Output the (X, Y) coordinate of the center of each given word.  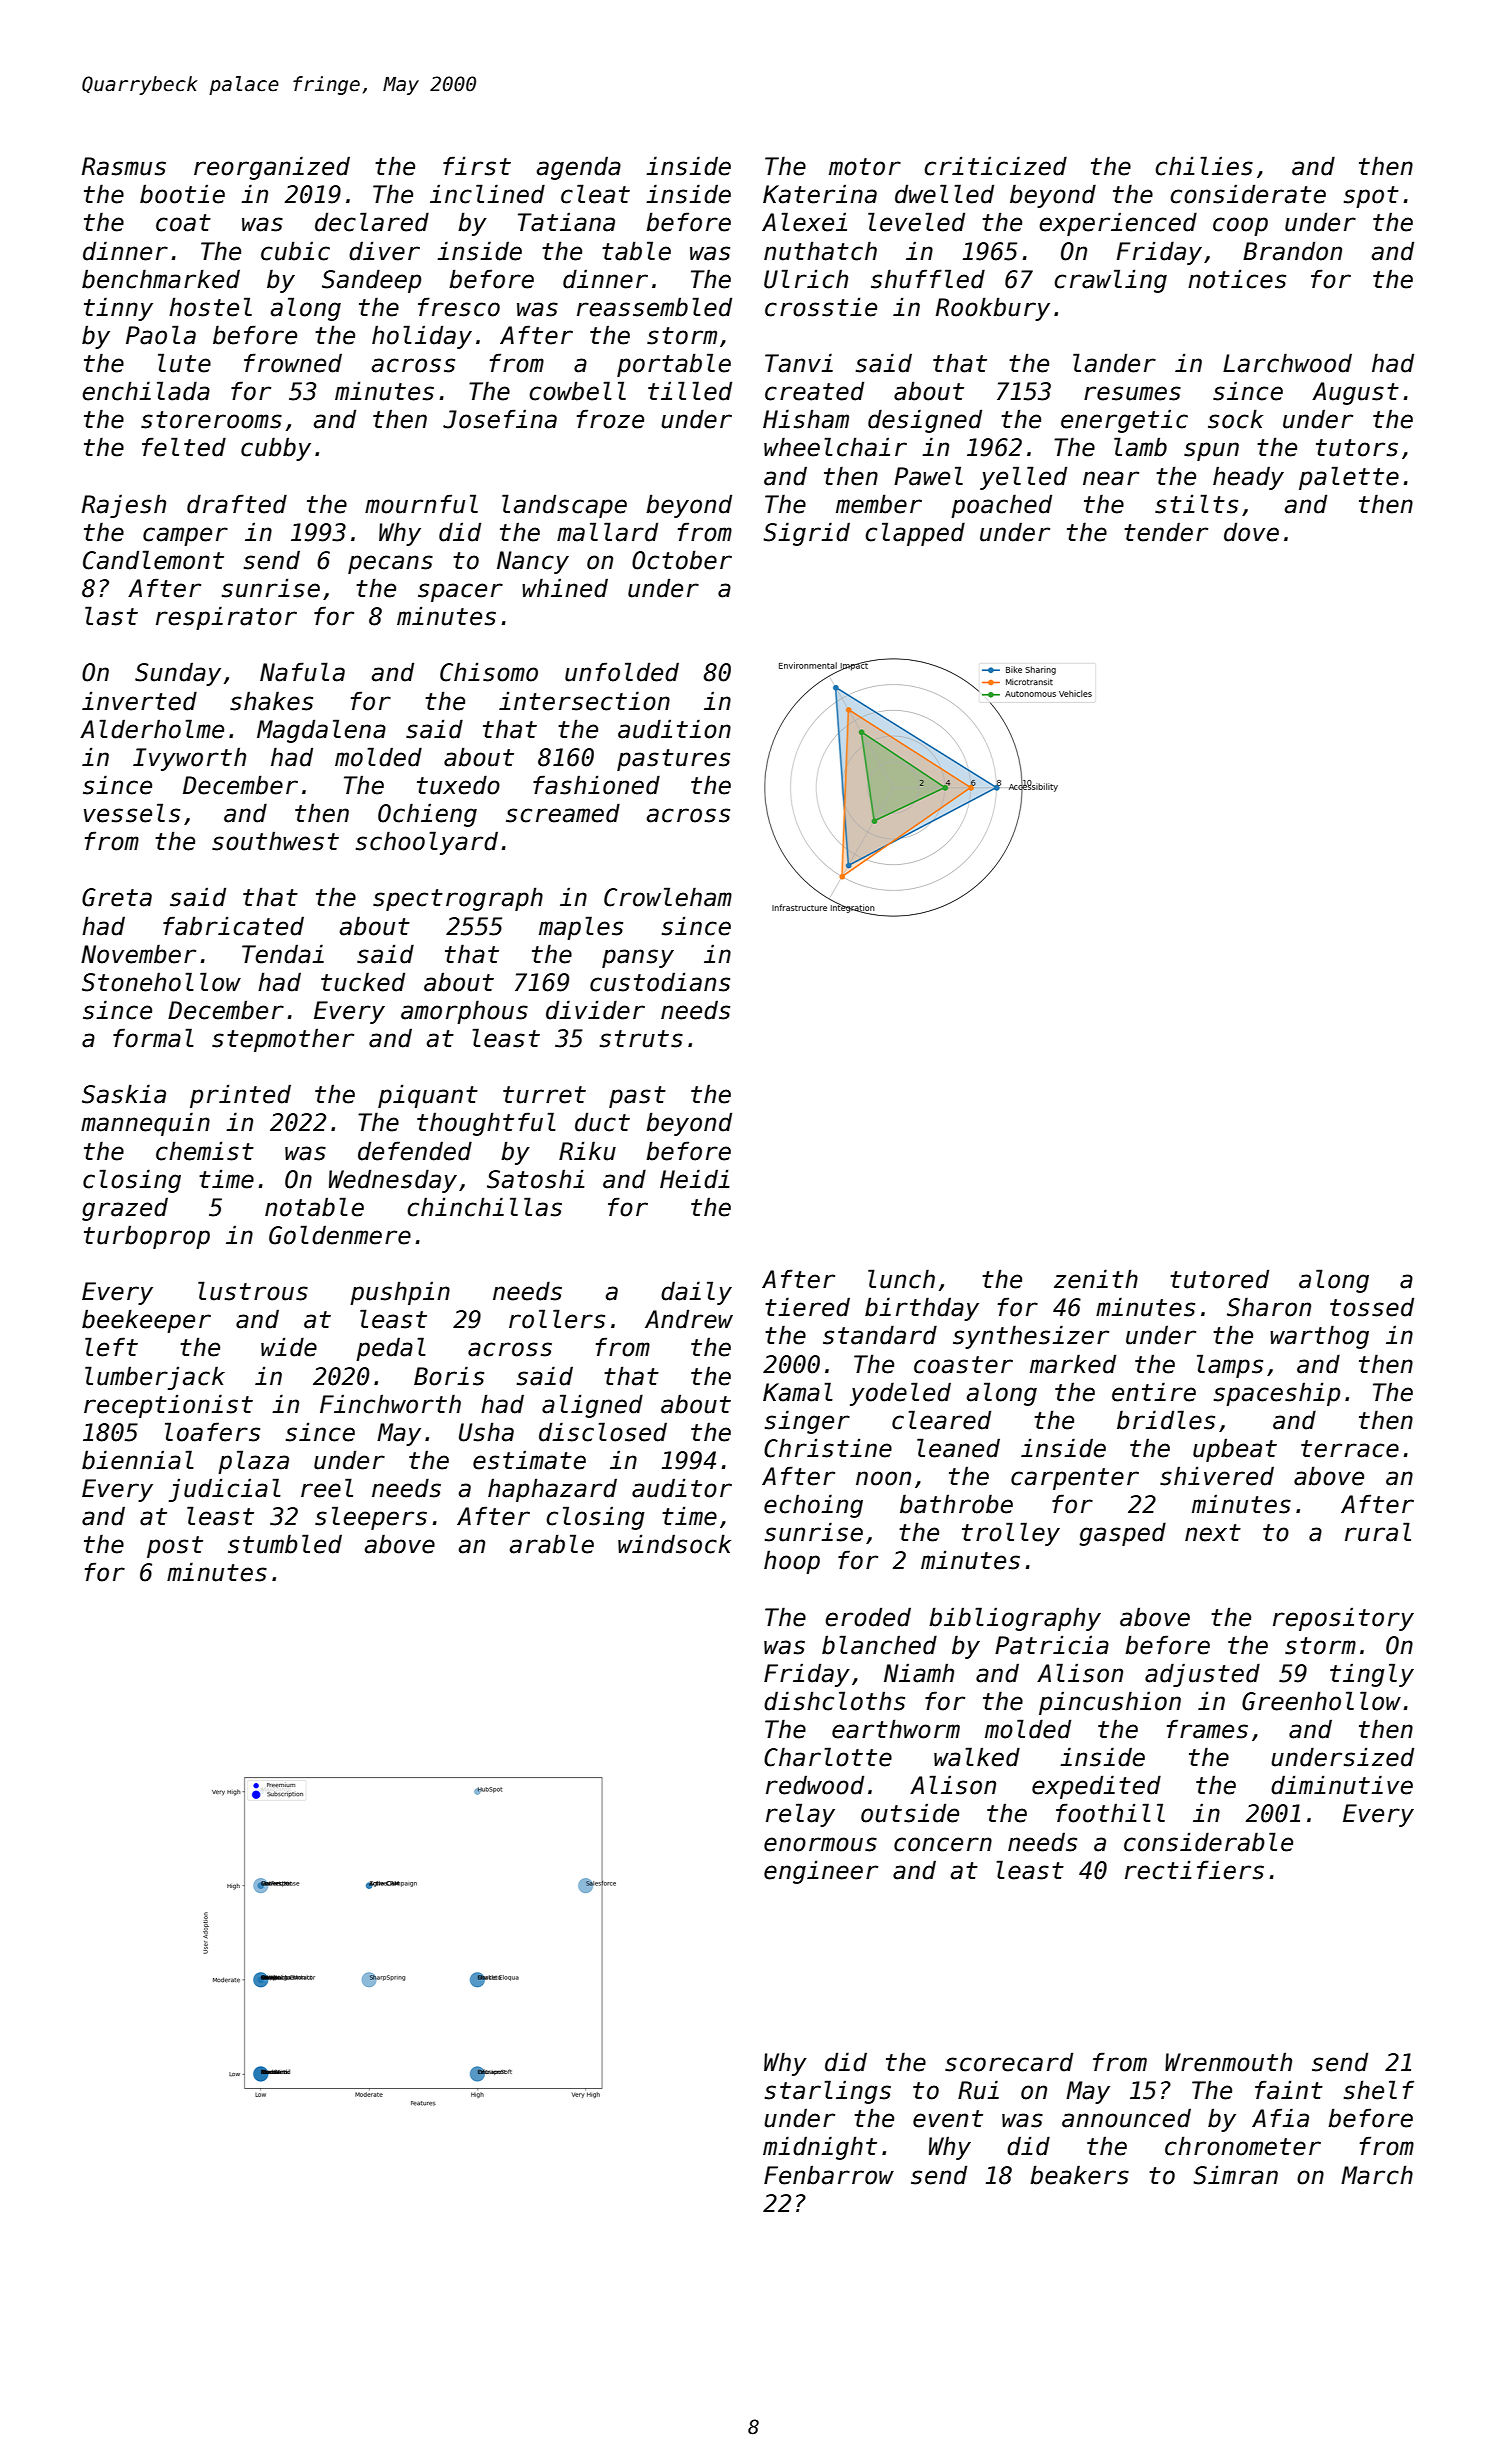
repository (1343, 1619)
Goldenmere (340, 1235)
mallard (607, 532)
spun (1211, 451)
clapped (915, 534)
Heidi (695, 1179)
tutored (1219, 1279)
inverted (139, 701)
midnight (820, 2148)
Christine (828, 1448)
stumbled (285, 1544)
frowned (293, 363)
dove (1251, 532)
